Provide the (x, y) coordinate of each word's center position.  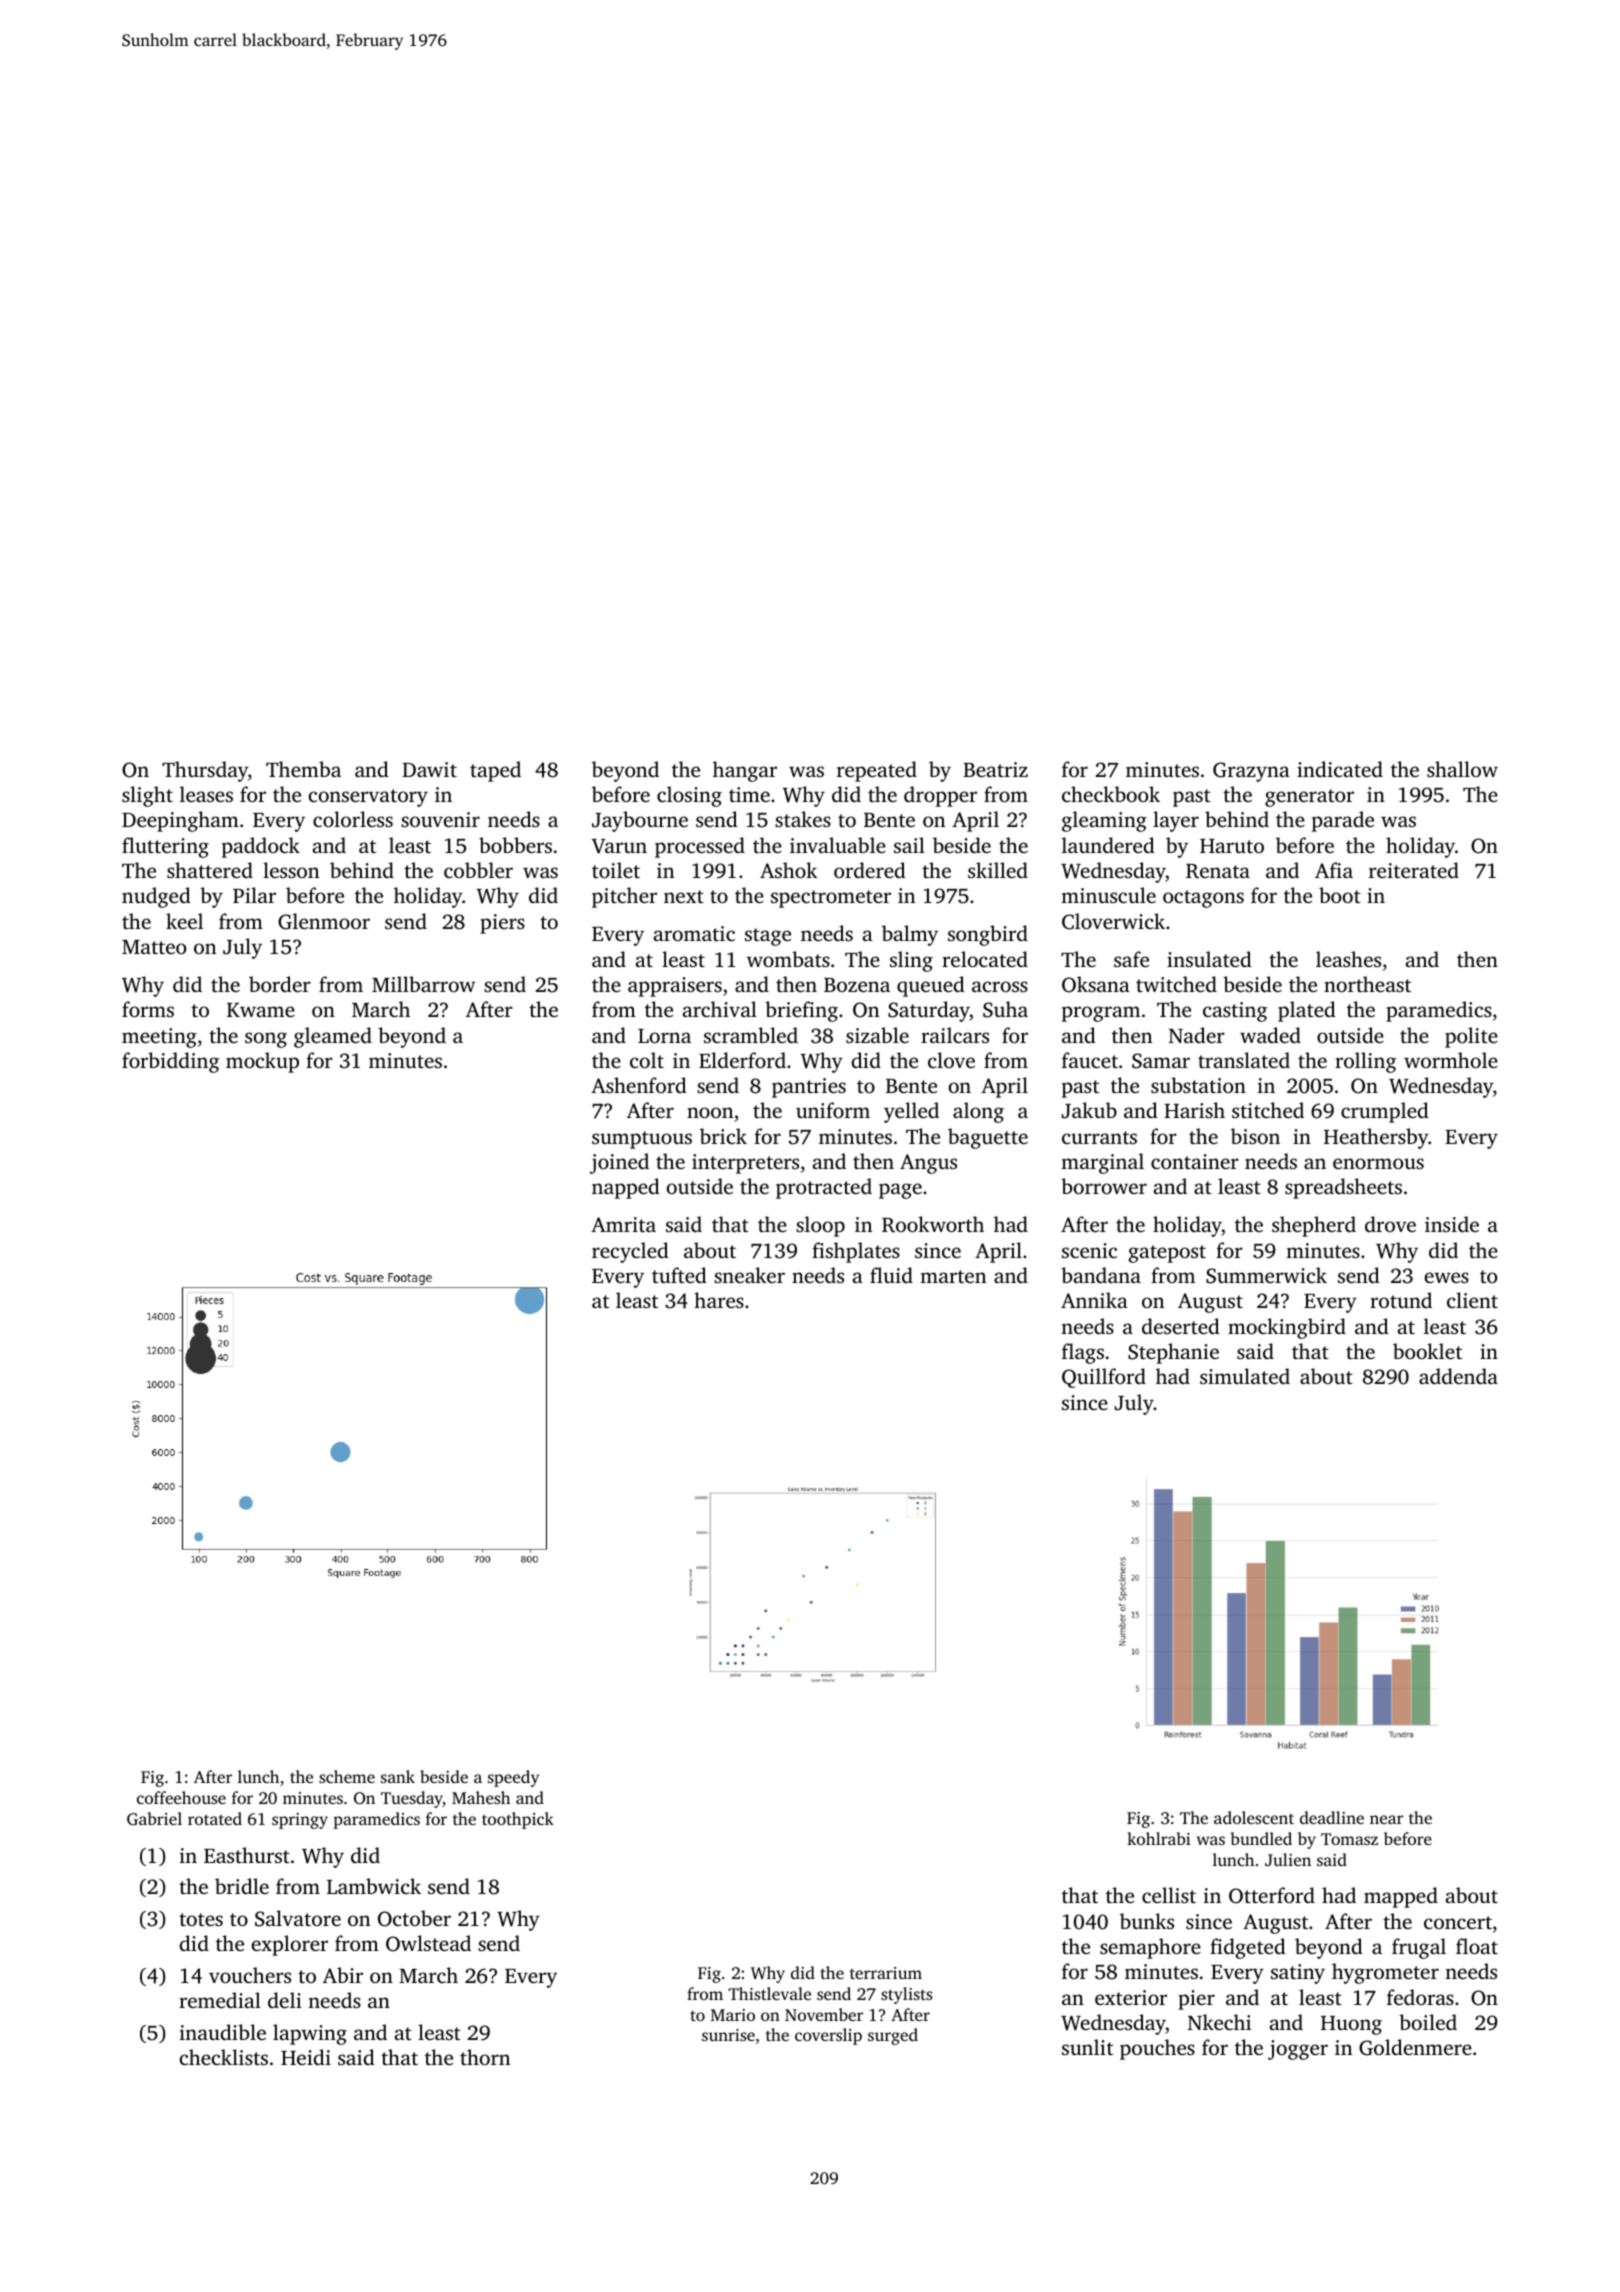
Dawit (429, 769)
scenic (1089, 1250)
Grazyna (1251, 772)
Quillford (1104, 1378)
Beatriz (995, 769)
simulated (1245, 1376)
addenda (1458, 1376)
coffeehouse (181, 1797)
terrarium (886, 1973)
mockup (262, 1062)
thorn (485, 2057)
